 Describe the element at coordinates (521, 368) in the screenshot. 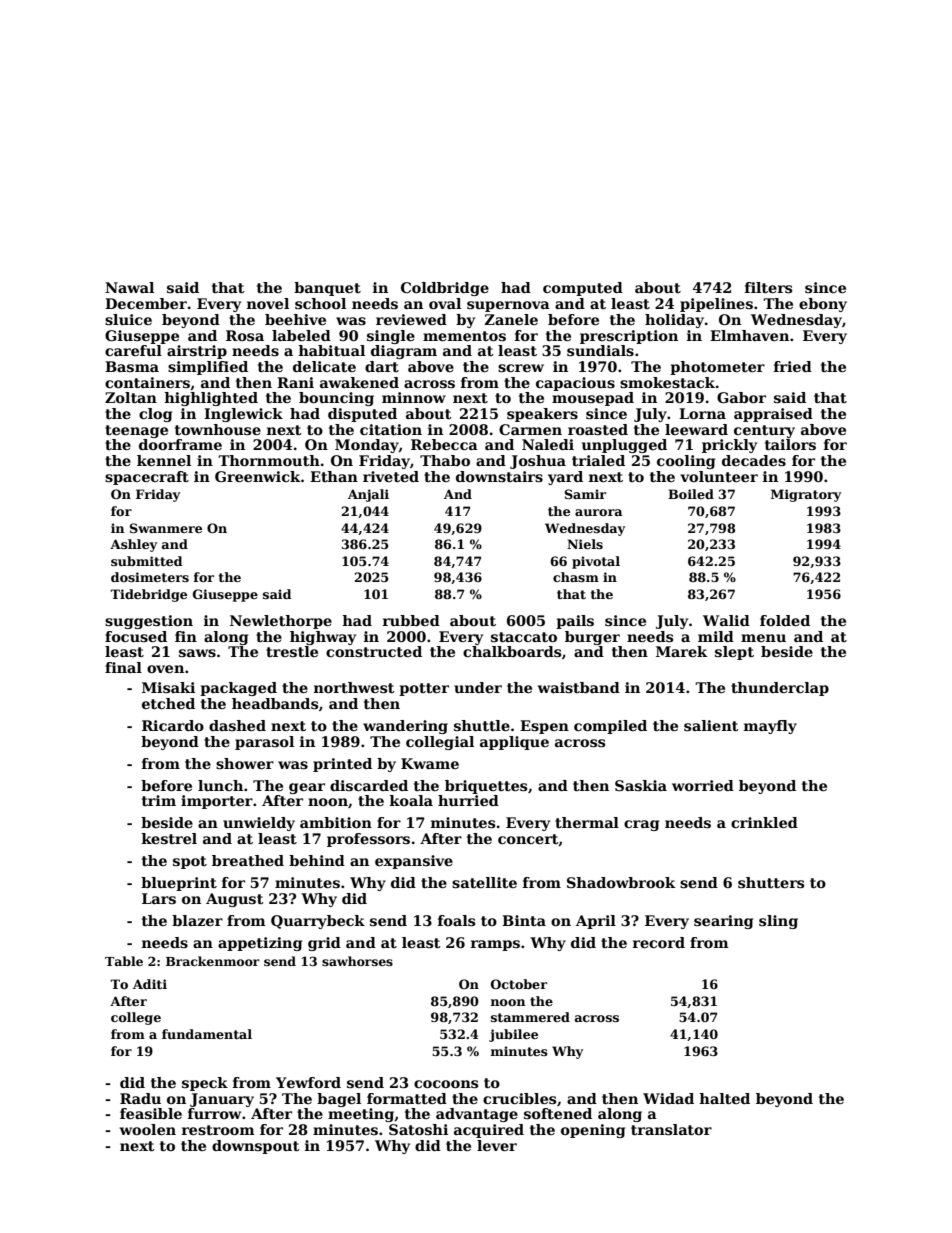

I see `screw` at that location.
